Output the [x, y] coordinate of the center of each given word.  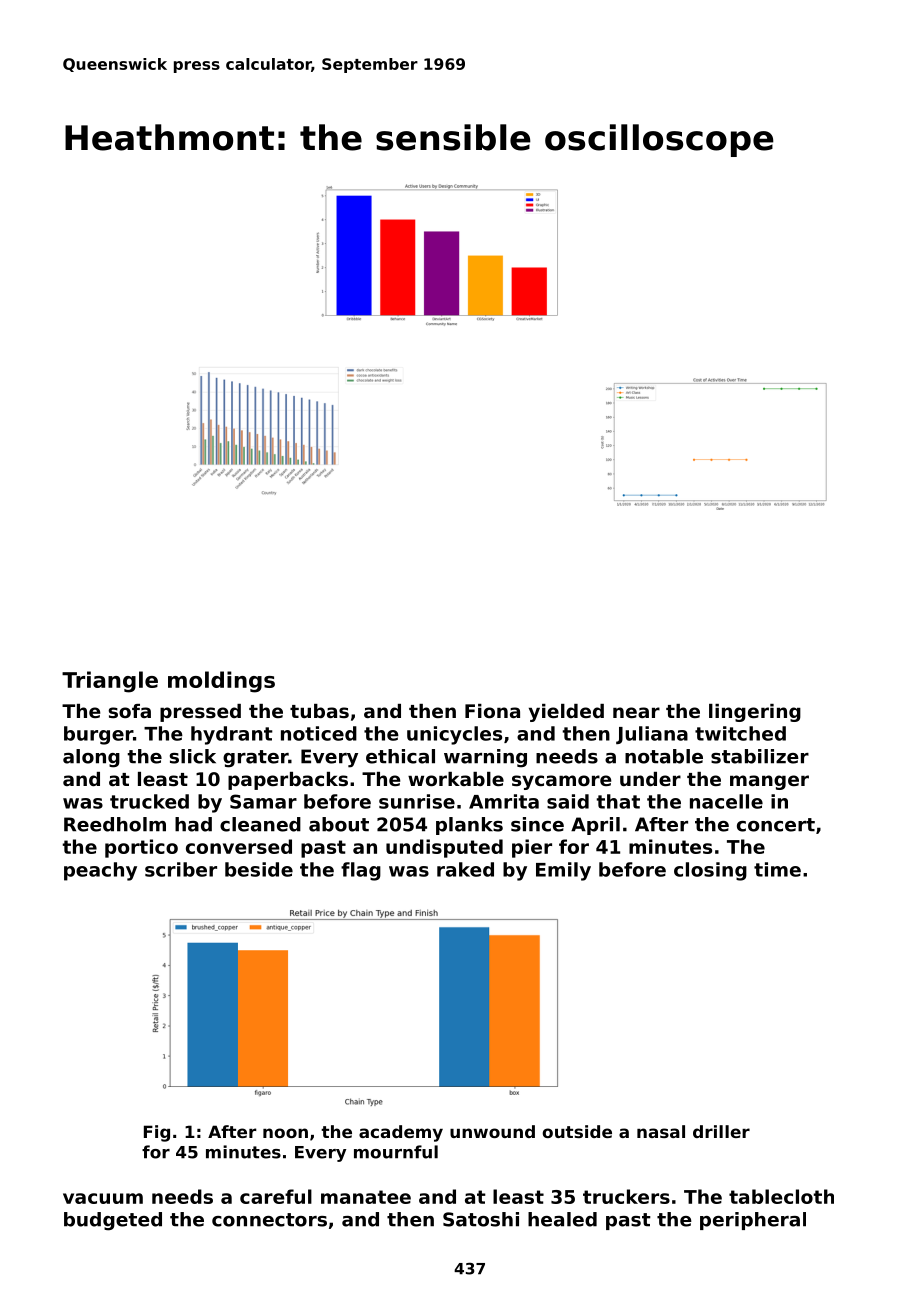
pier [532, 848]
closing [710, 871]
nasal [661, 1131]
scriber [181, 869]
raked [465, 869]
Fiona [492, 711]
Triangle [110, 682]
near [636, 712]
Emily [563, 871]
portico [141, 848]
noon [285, 1133]
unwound [492, 1131]
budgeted [113, 1221]
